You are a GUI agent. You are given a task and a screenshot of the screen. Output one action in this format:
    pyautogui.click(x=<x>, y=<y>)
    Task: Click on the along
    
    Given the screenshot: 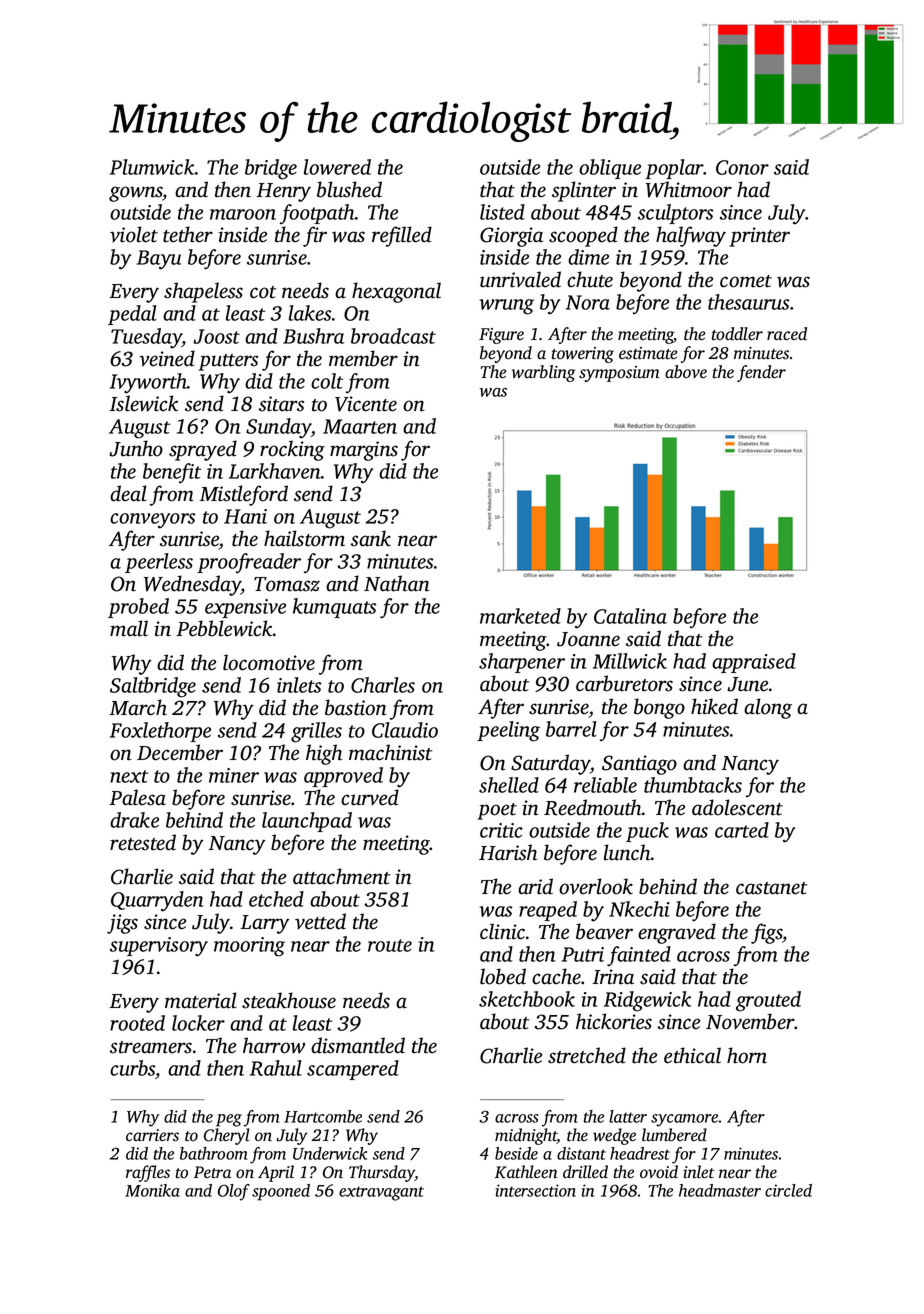 What is the action you would take?
    pyautogui.click(x=768, y=708)
